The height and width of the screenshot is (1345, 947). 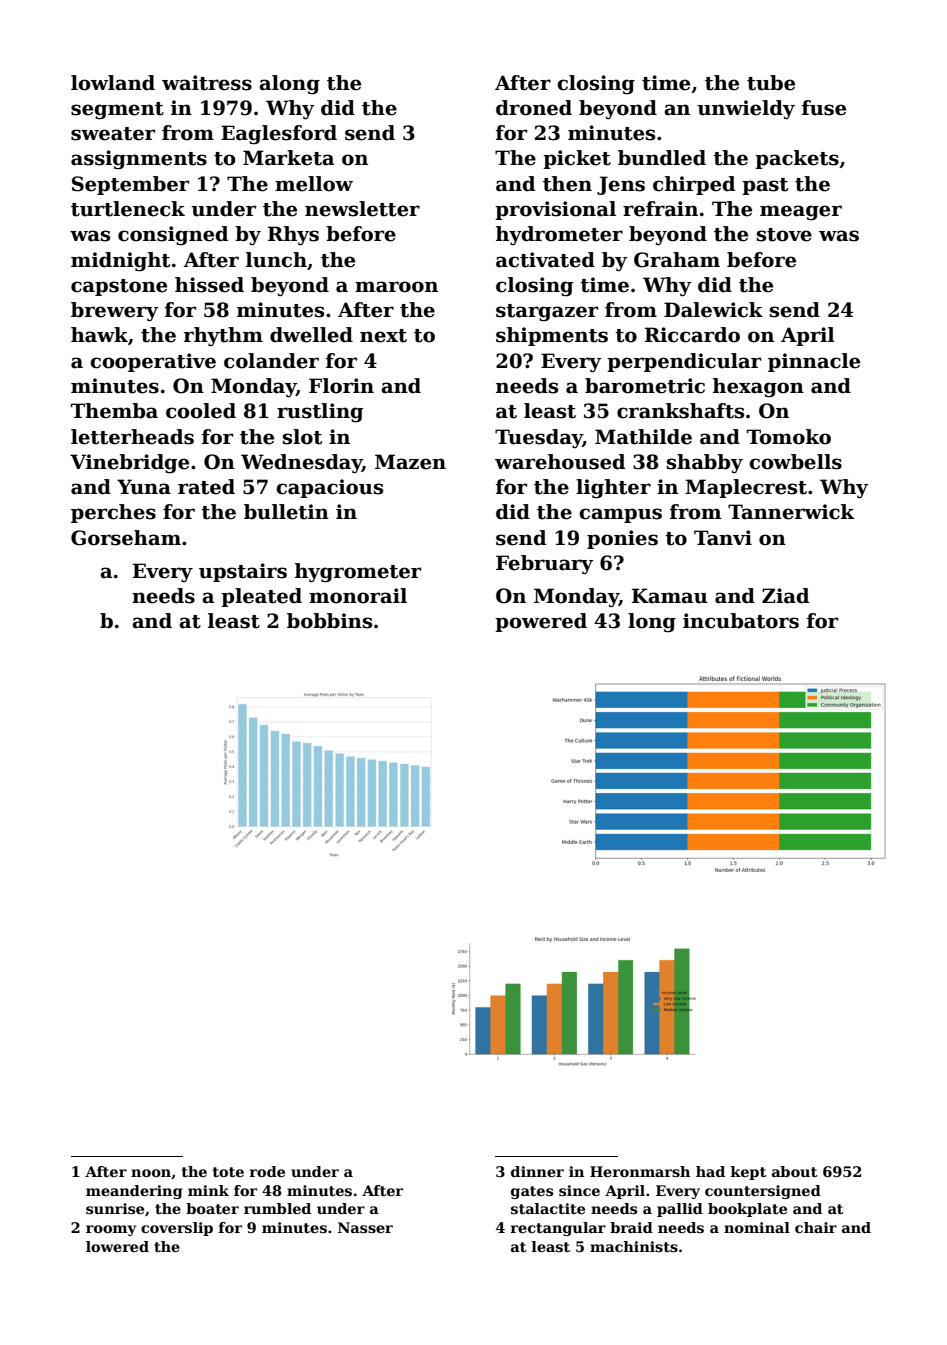 I want to click on Nasser, so click(x=365, y=1227).
